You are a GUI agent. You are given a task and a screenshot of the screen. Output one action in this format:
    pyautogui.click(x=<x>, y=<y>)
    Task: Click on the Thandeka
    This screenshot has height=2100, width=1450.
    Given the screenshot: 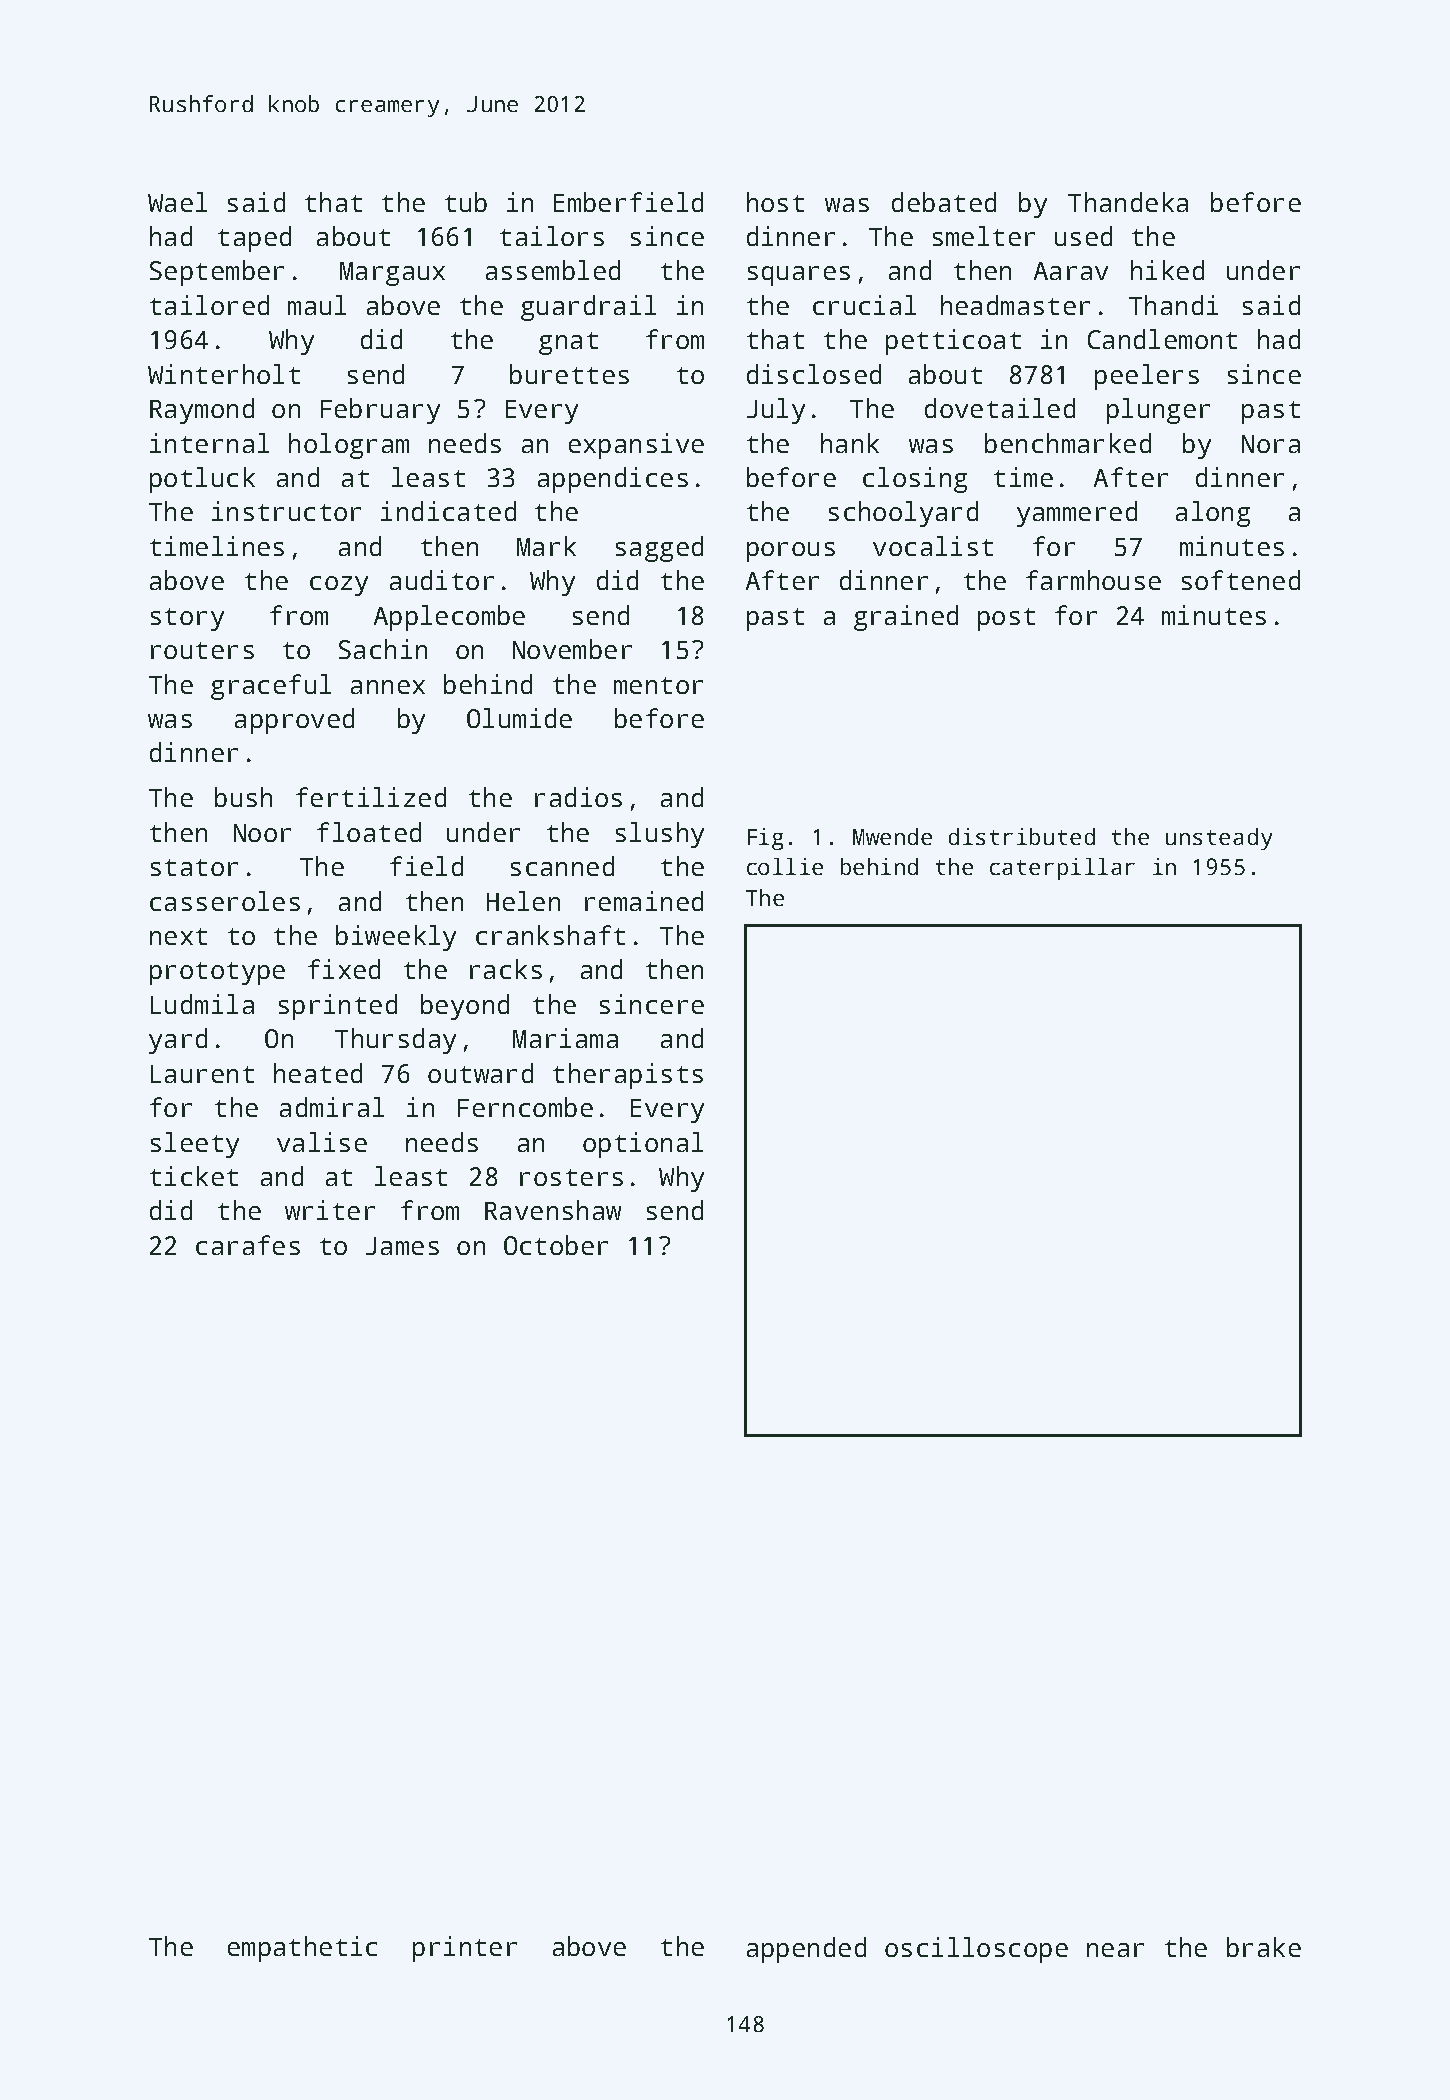 What is the action you would take?
    pyautogui.click(x=1128, y=202)
